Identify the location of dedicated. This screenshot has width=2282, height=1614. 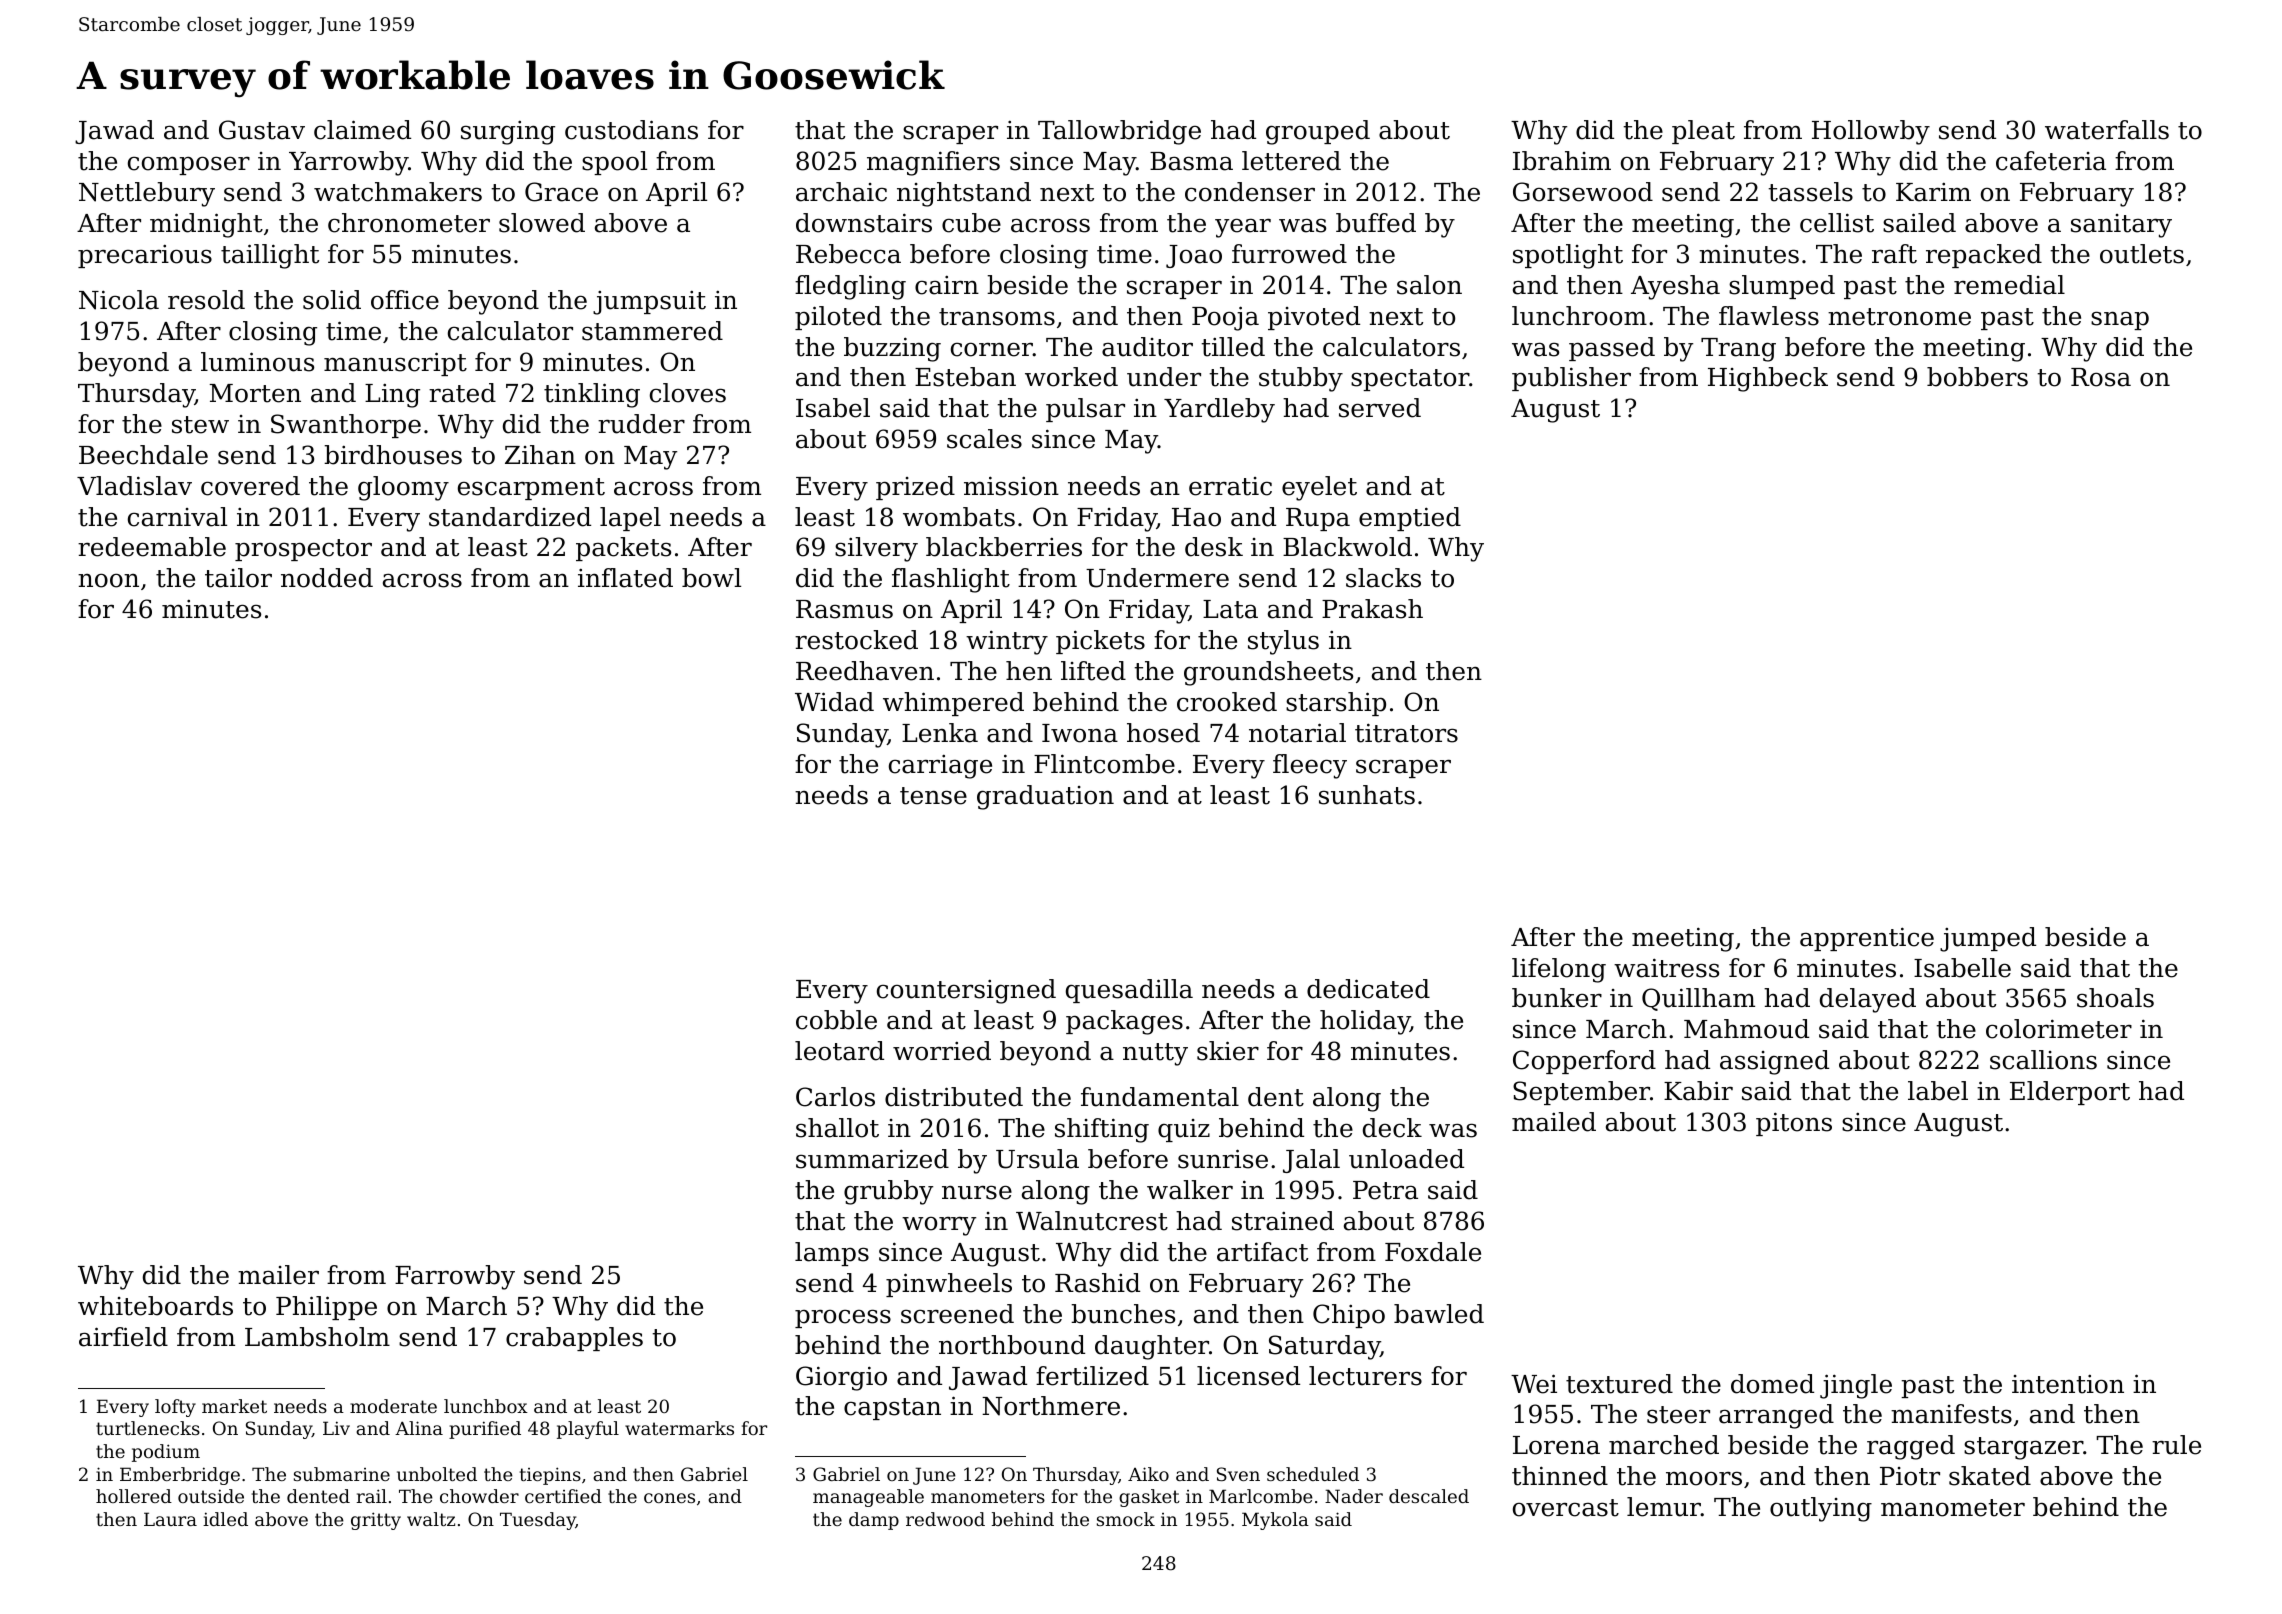
(1368, 989).
